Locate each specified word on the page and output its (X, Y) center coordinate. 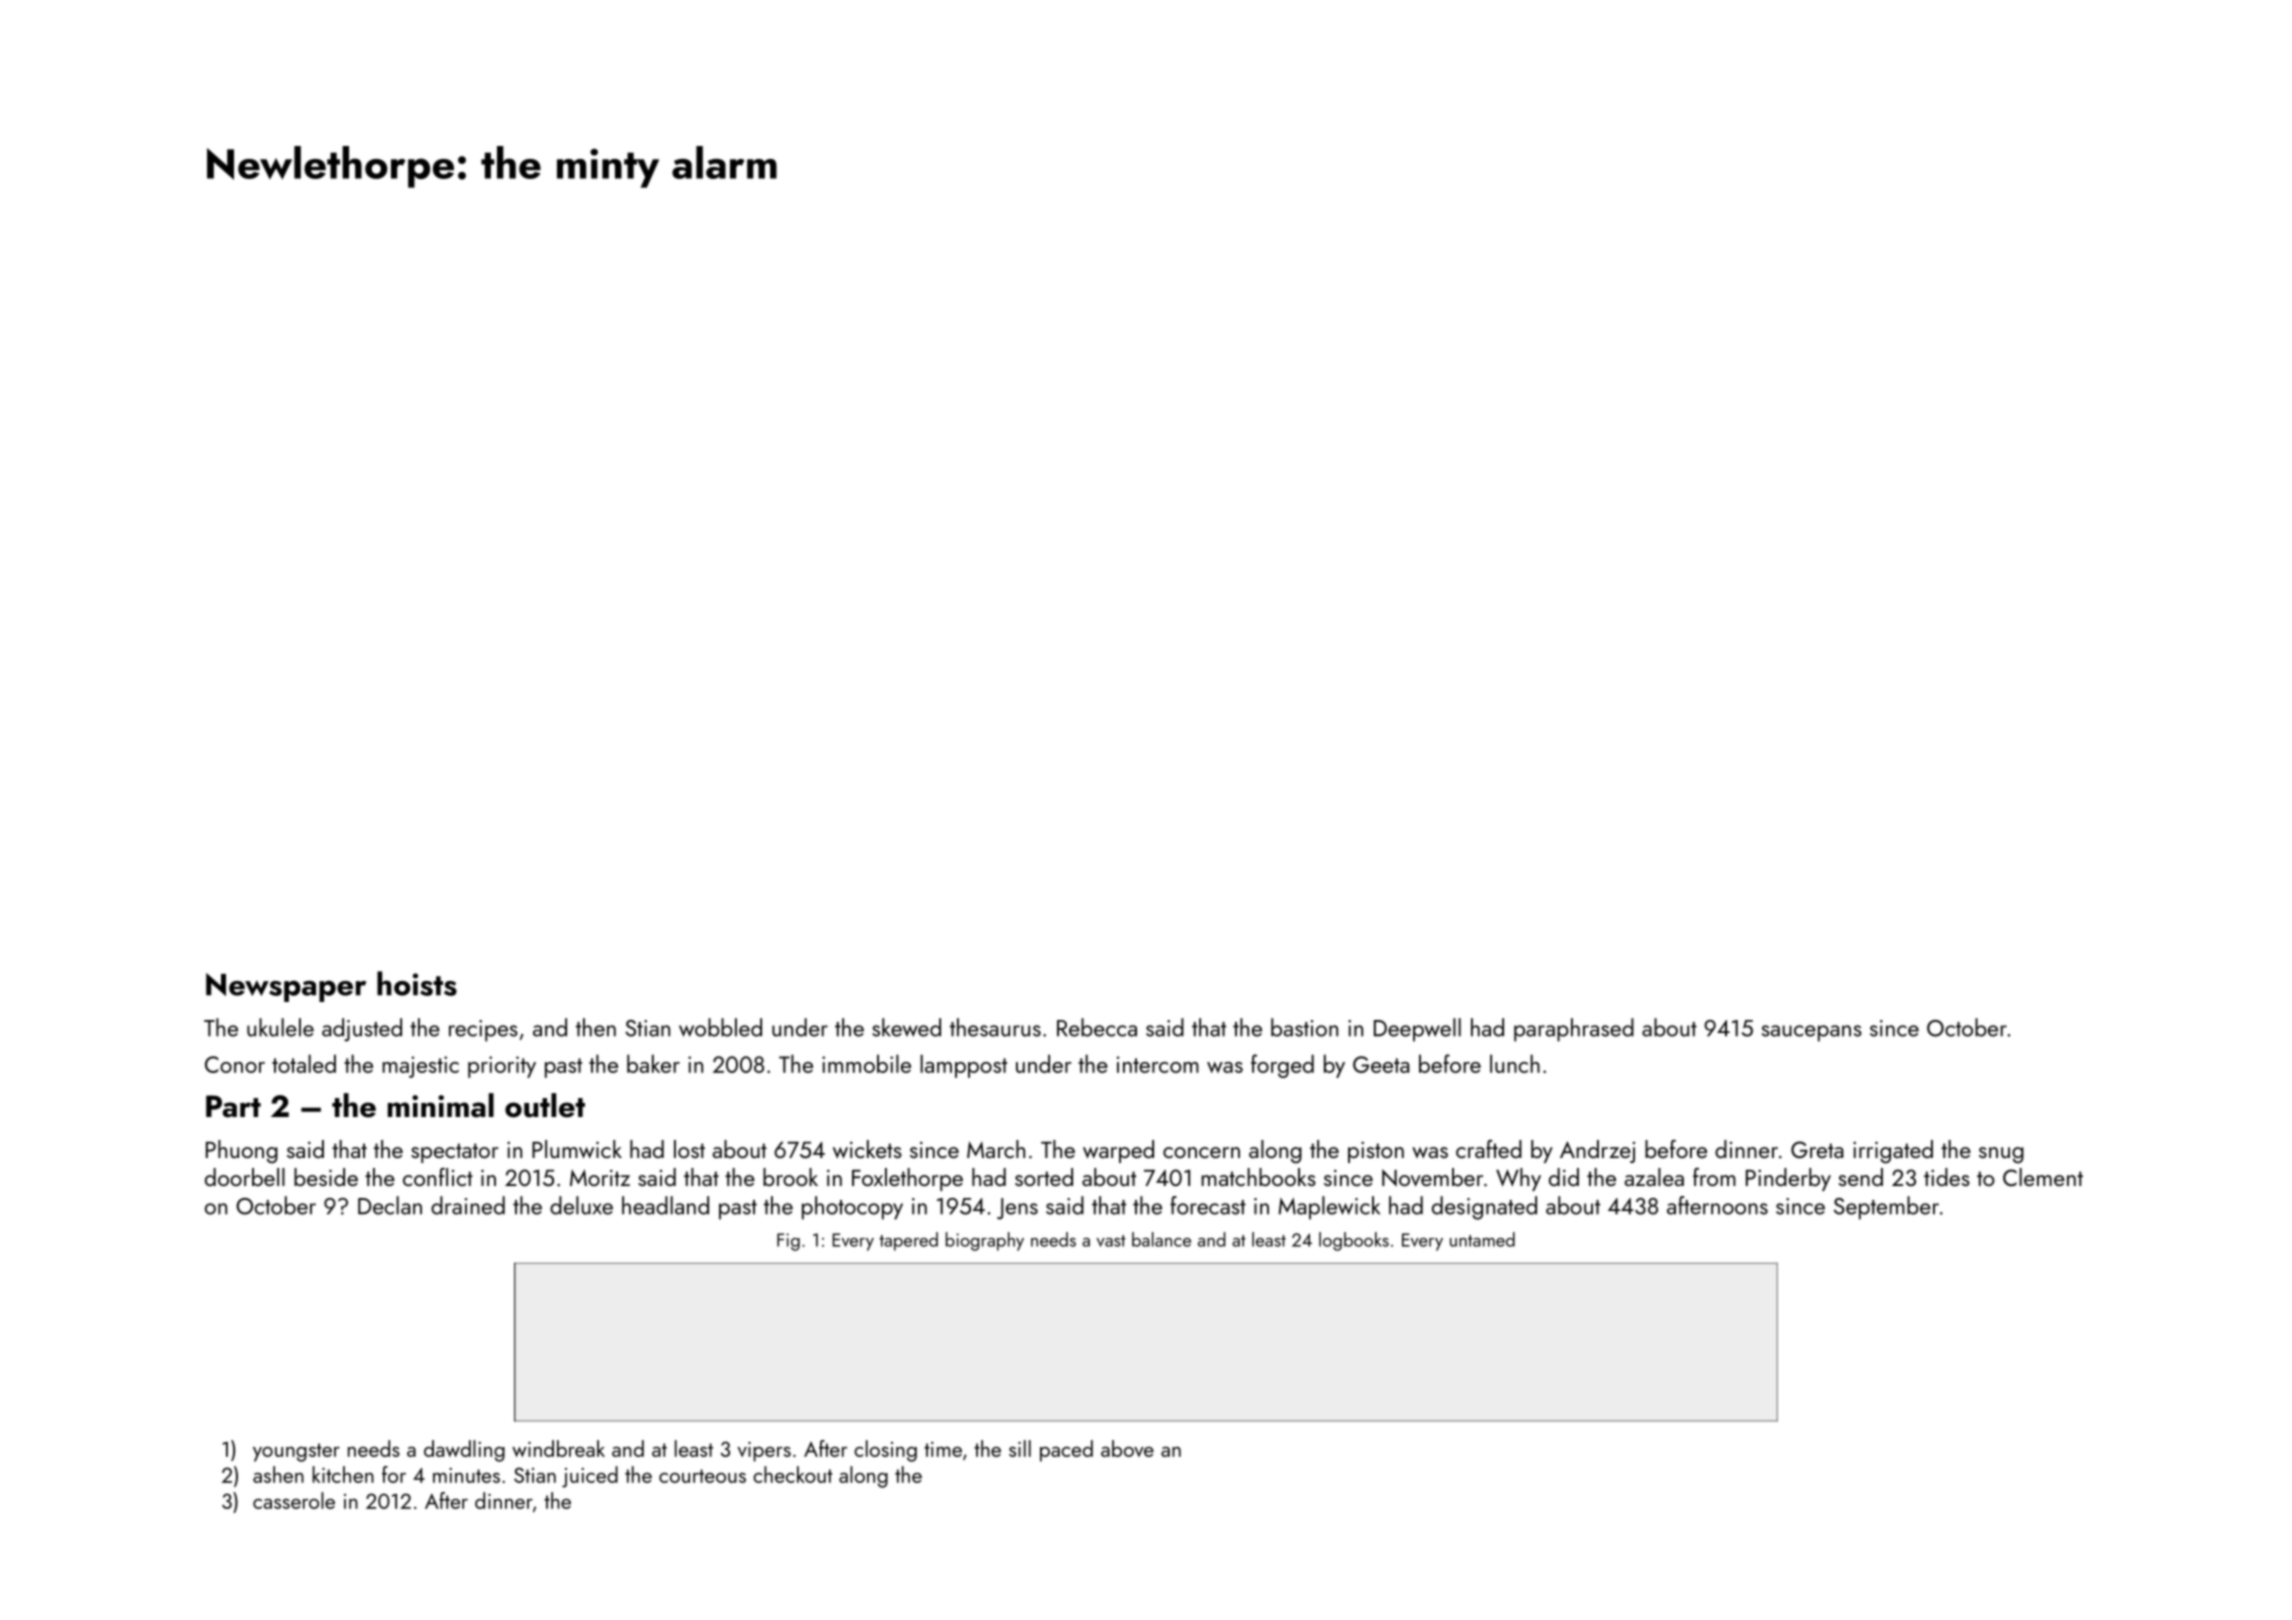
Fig (788, 1242)
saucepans (1812, 1033)
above (1127, 1448)
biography (985, 1241)
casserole (294, 1500)
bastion (1304, 1027)
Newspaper (286, 987)
